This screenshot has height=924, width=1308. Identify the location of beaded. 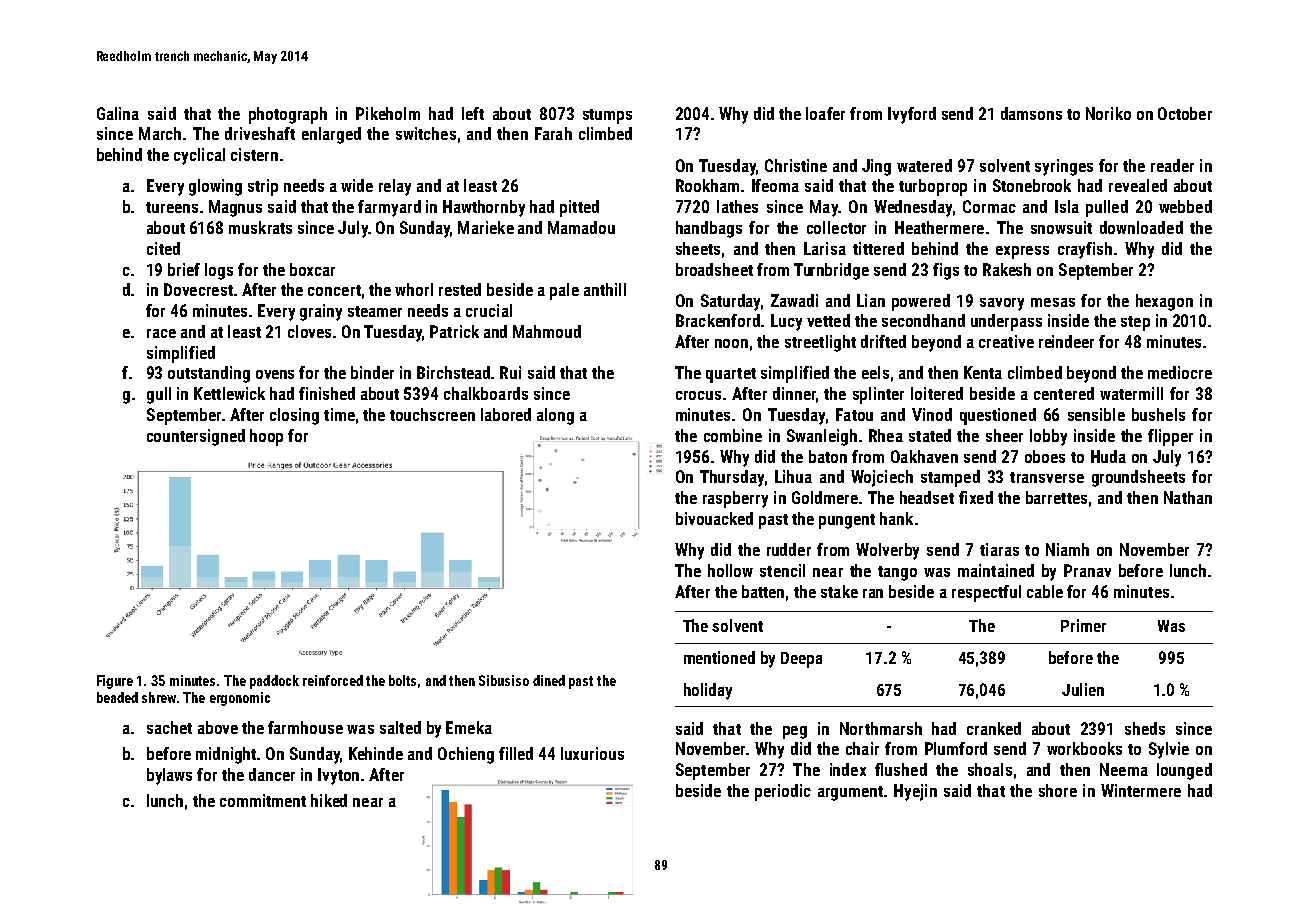
(117, 697).
